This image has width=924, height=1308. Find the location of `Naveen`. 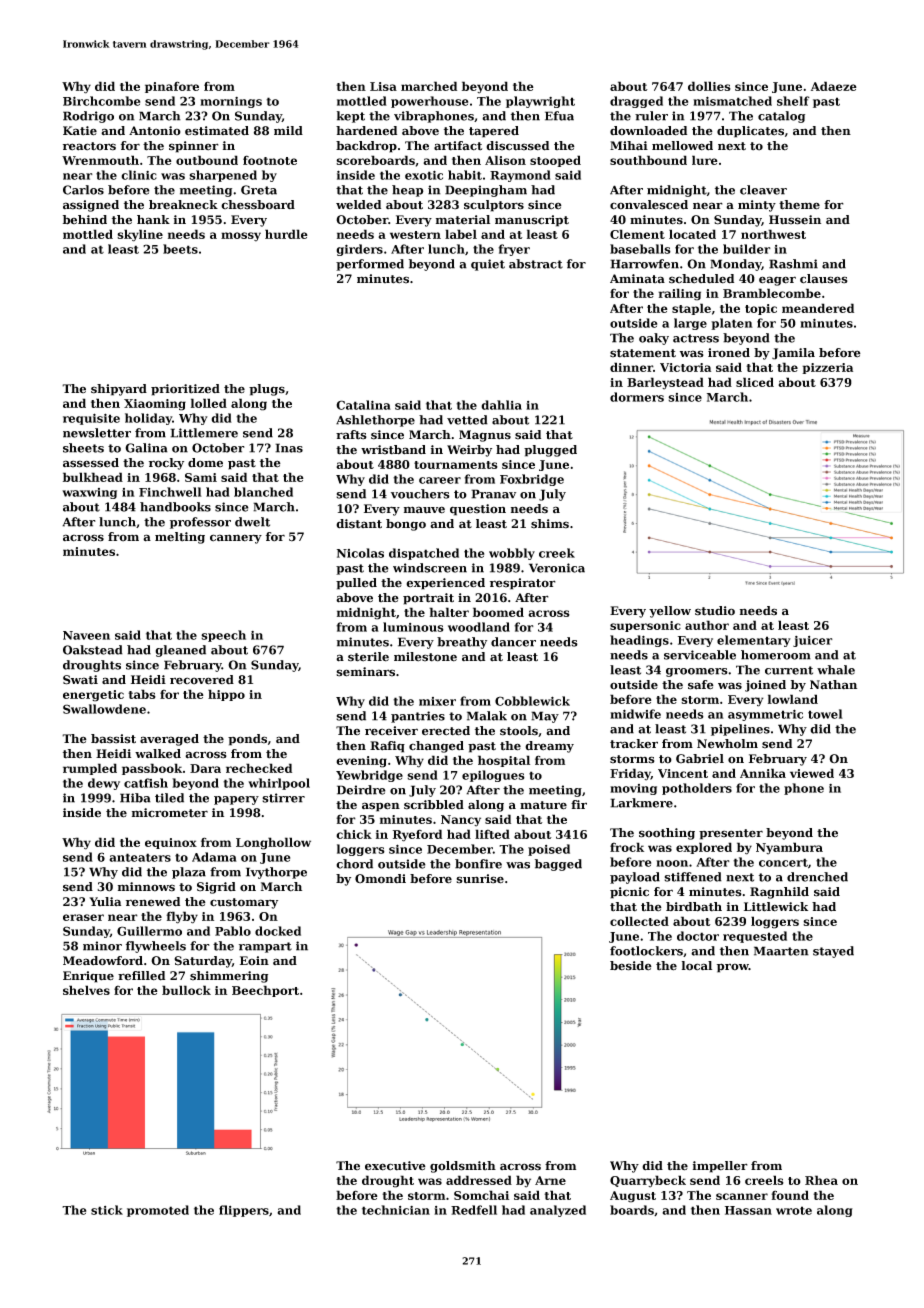

Naveen is located at coordinates (86, 635).
